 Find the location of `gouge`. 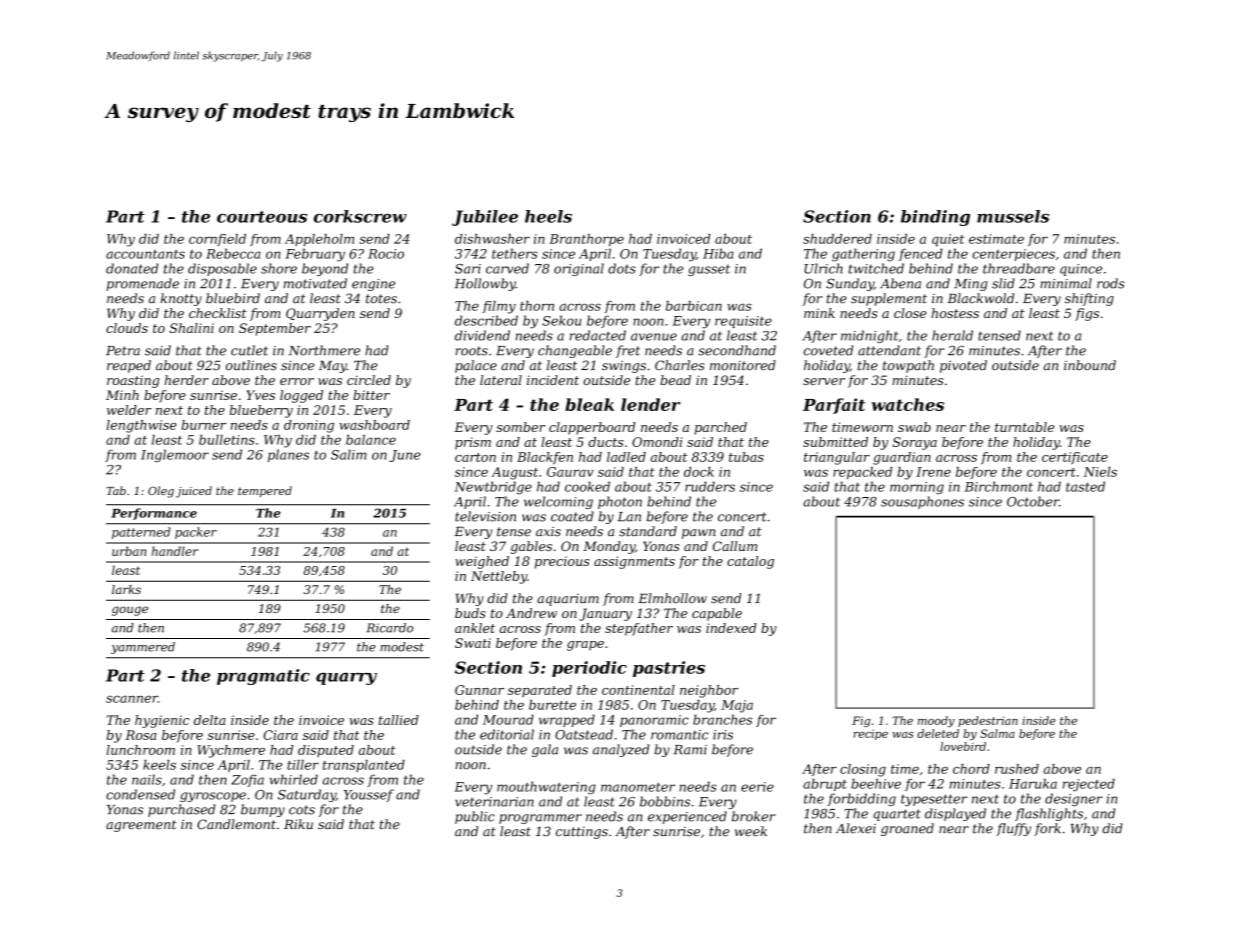

gouge is located at coordinates (130, 611).
